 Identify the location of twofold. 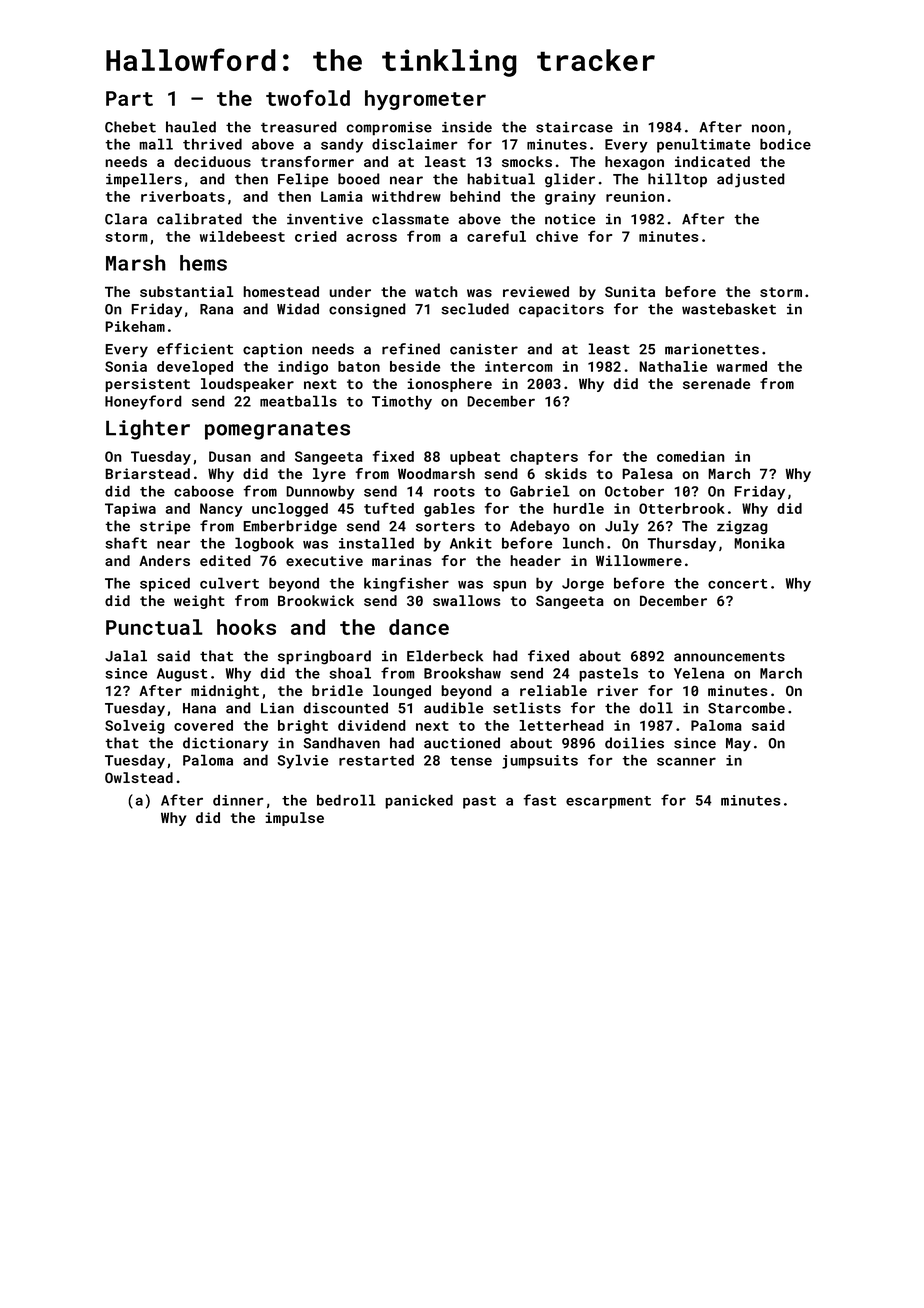
(308, 98).
